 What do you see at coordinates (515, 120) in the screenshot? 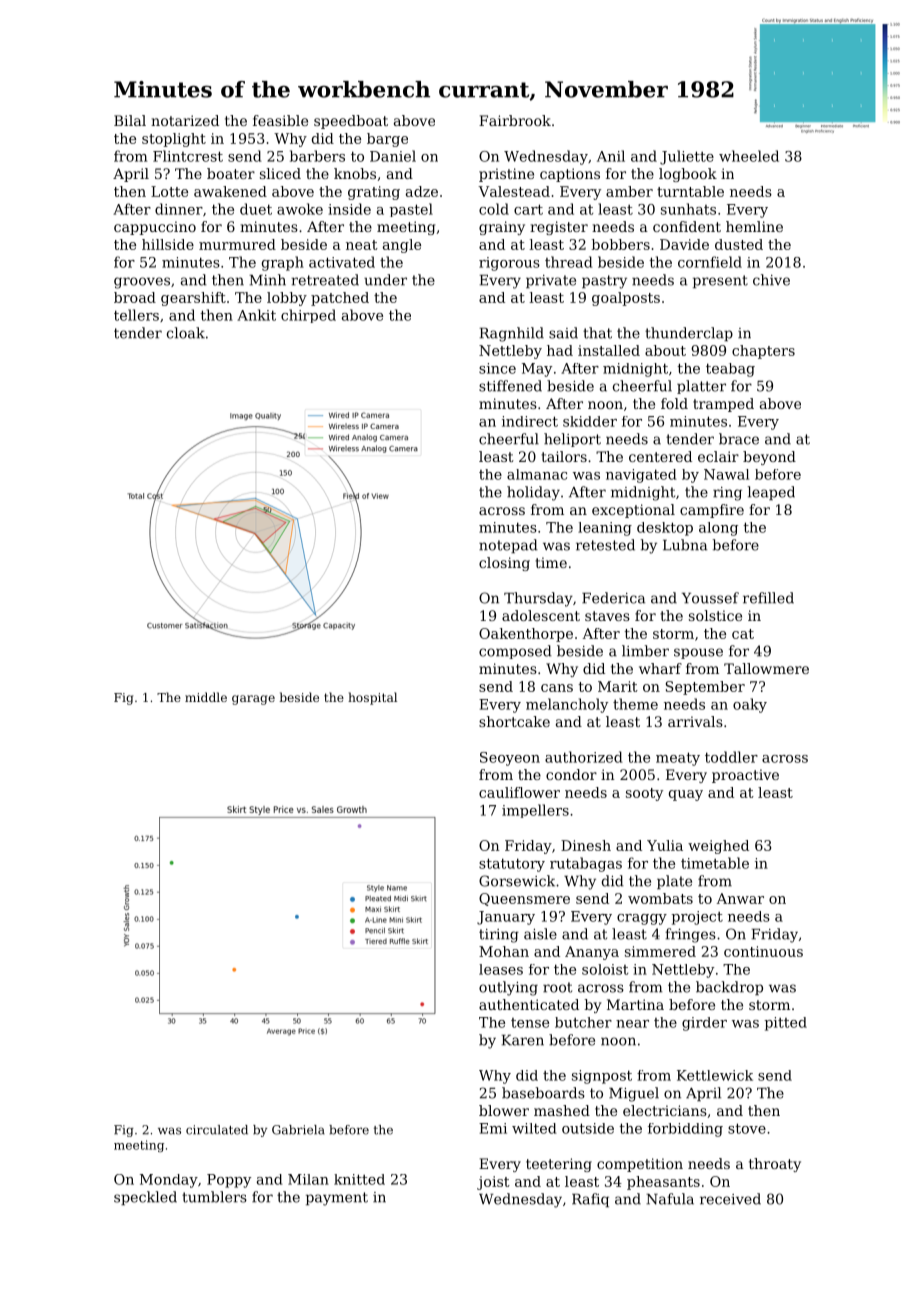
I see `Fairbrook` at bounding box center [515, 120].
